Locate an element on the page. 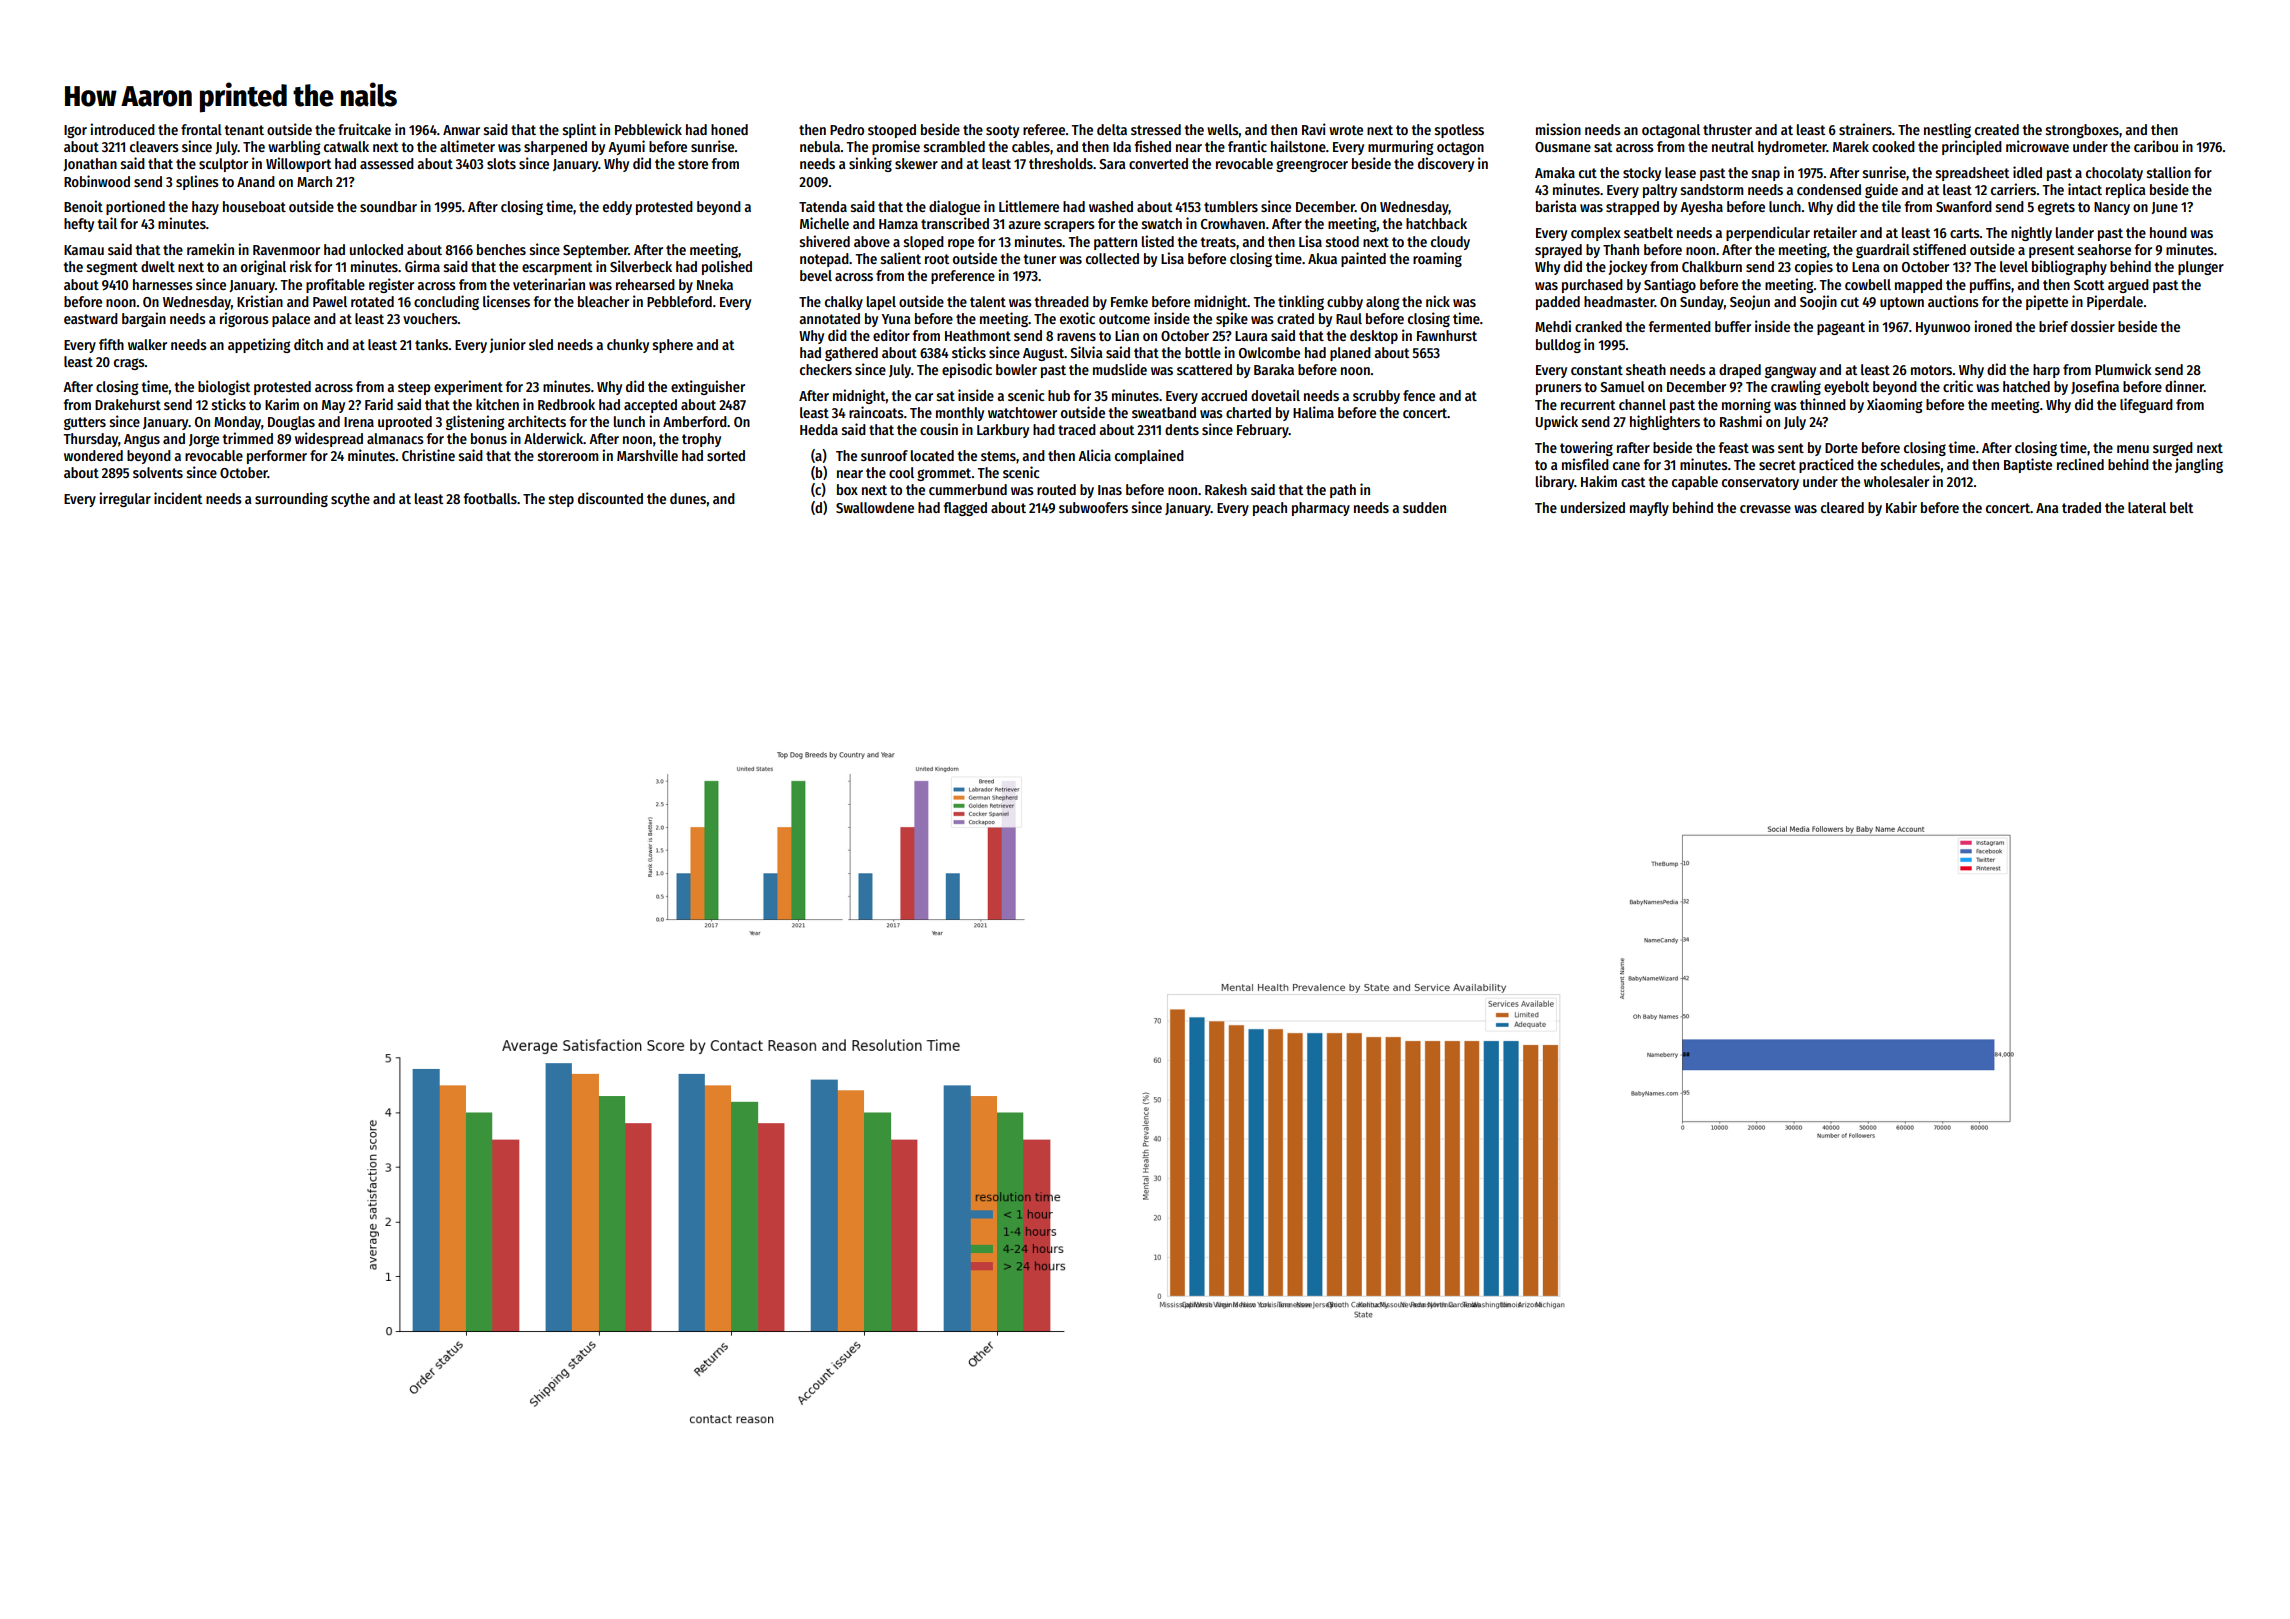 This page has height=1619, width=2290. slots is located at coordinates (501, 163).
